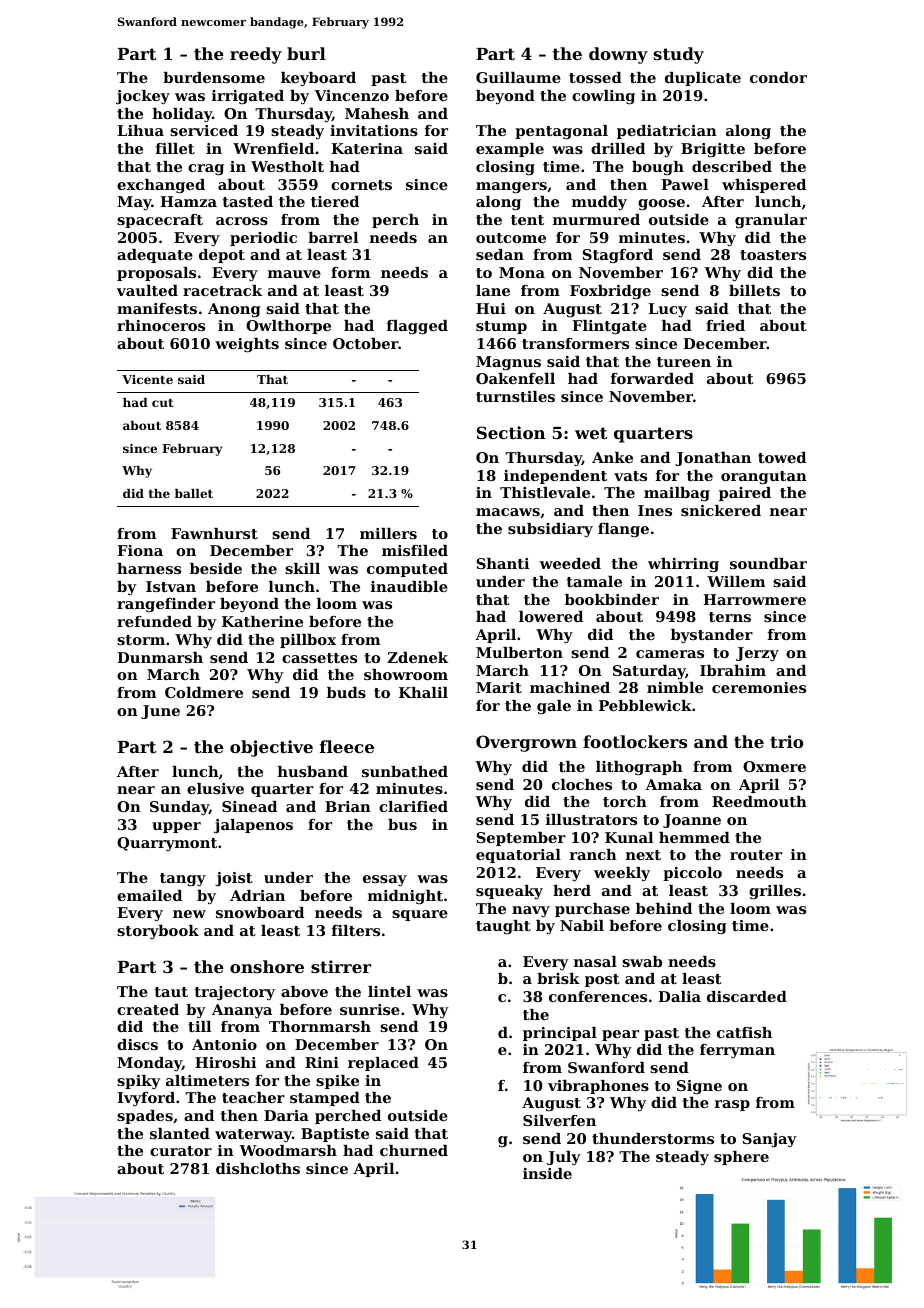 Image resolution: width=924 pixels, height=1308 pixels. What do you see at coordinates (673, 784) in the screenshot?
I see `Amaka` at bounding box center [673, 784].
